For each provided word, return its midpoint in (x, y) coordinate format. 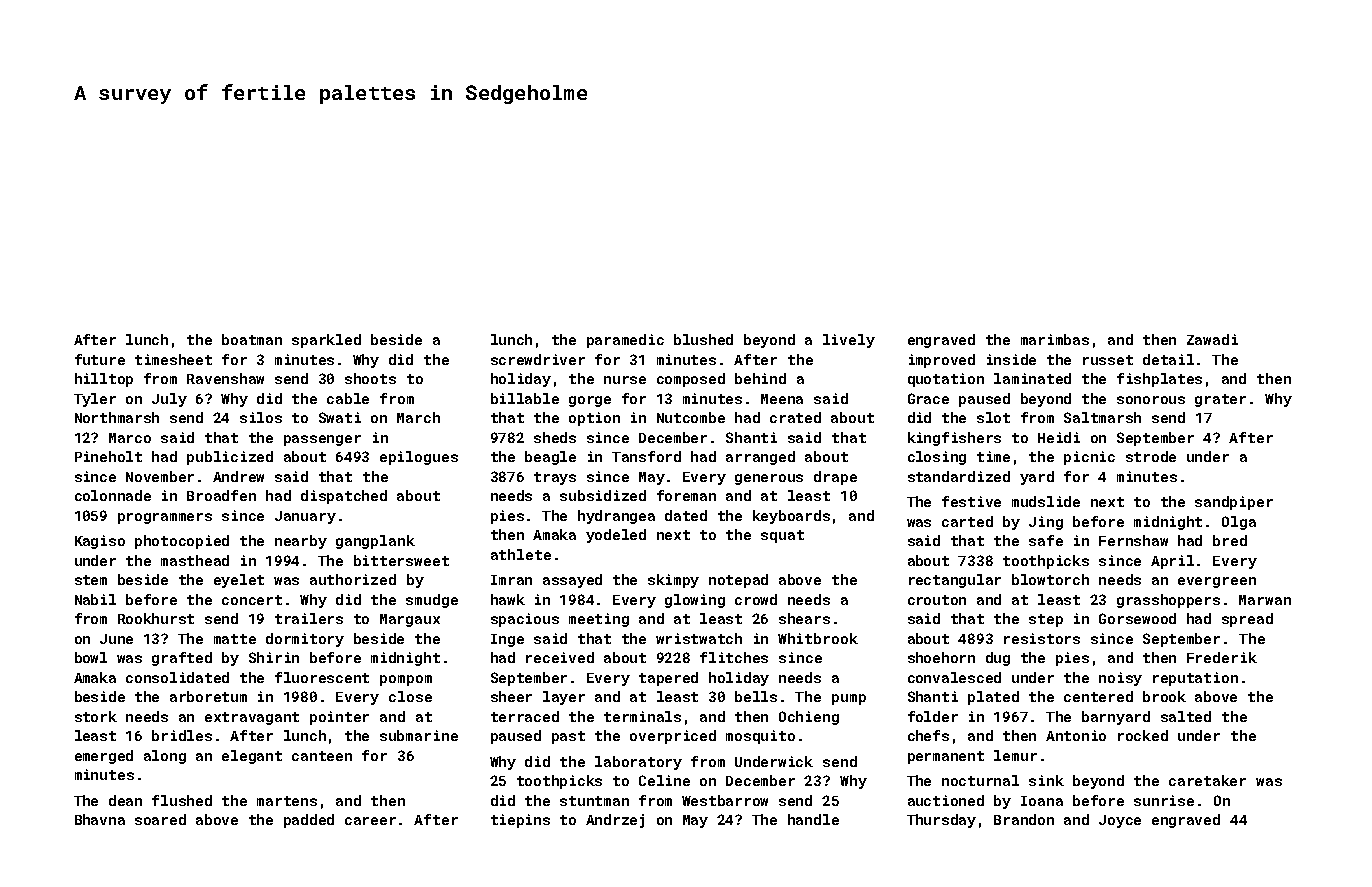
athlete (521, 554)
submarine (419, 735)
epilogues (419, 458)
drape (835, 478)
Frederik (1222, 657)
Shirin (274, 657)
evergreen (1217, 582)
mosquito (760, 737)
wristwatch (699, 638)
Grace (928, 398)
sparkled (326, 341)
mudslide (1046, 501)
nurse (625, 380)
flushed (182, 800)
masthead (195, 560)
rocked (1143, 735)
